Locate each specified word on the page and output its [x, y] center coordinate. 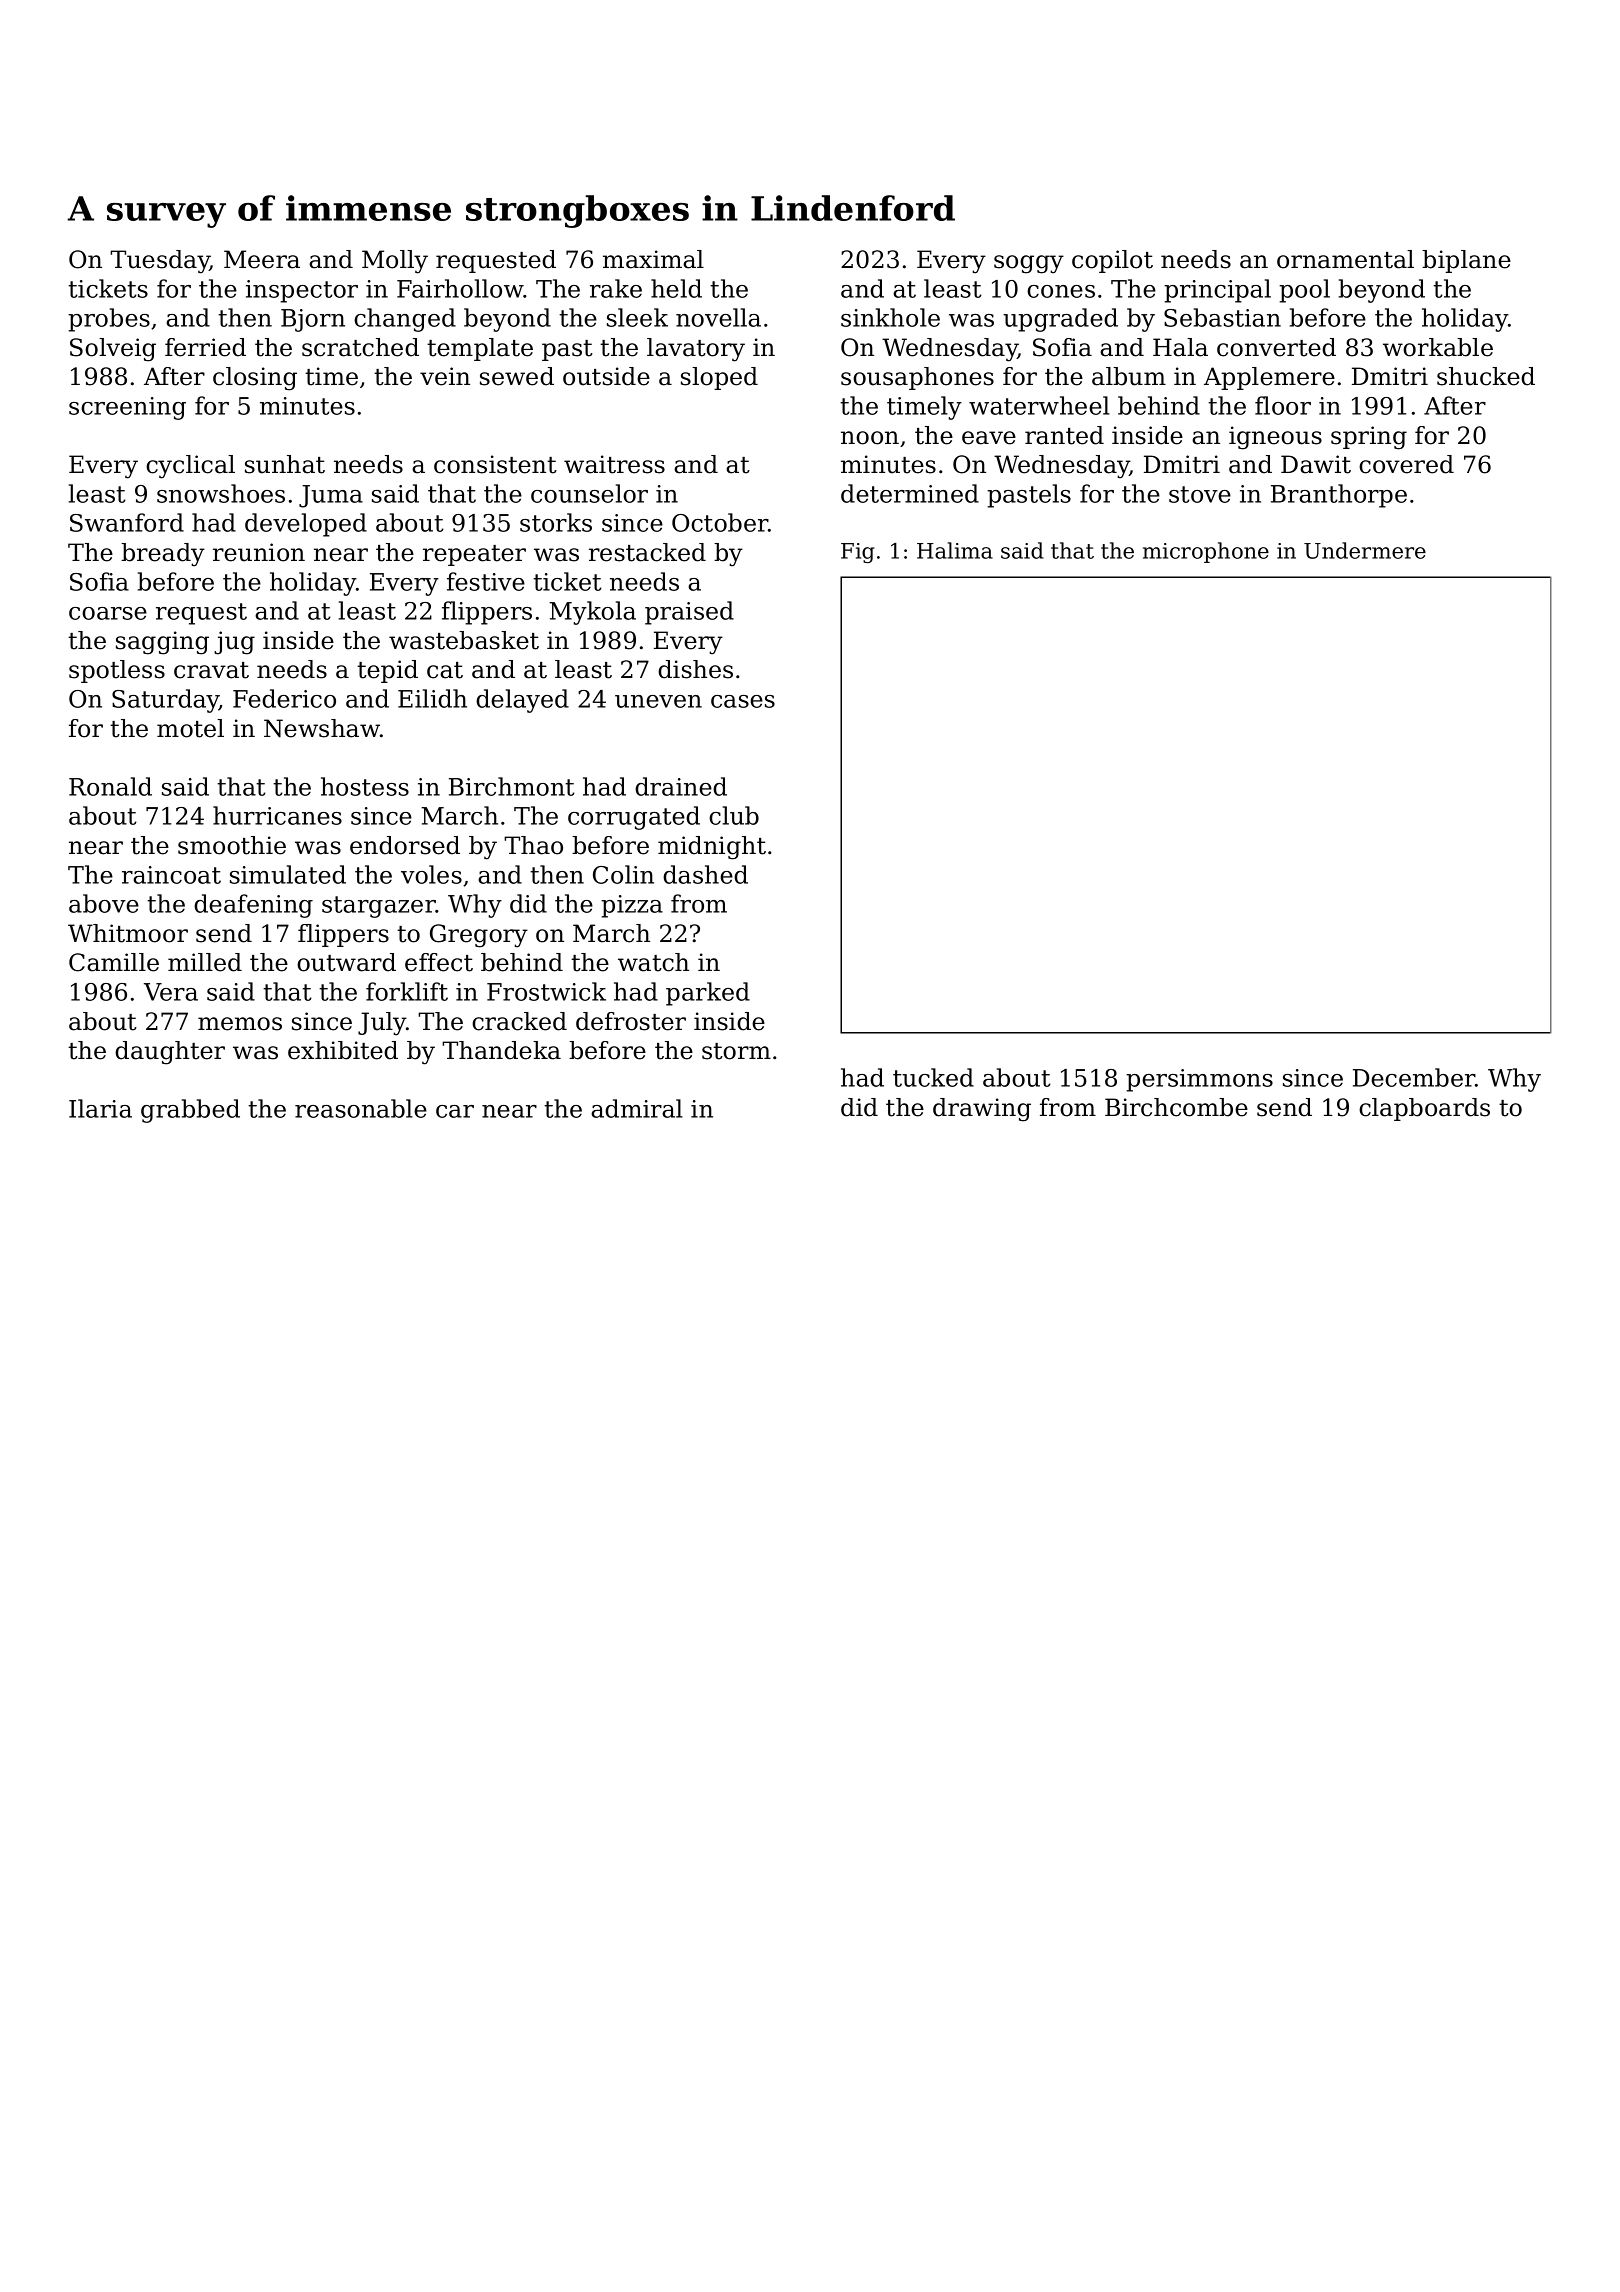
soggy [1029, 264]
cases [743, 701]
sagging [162, 643]
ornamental [1345, 259]
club [734, 815]
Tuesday [160, 262]
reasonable [361, 1108]
